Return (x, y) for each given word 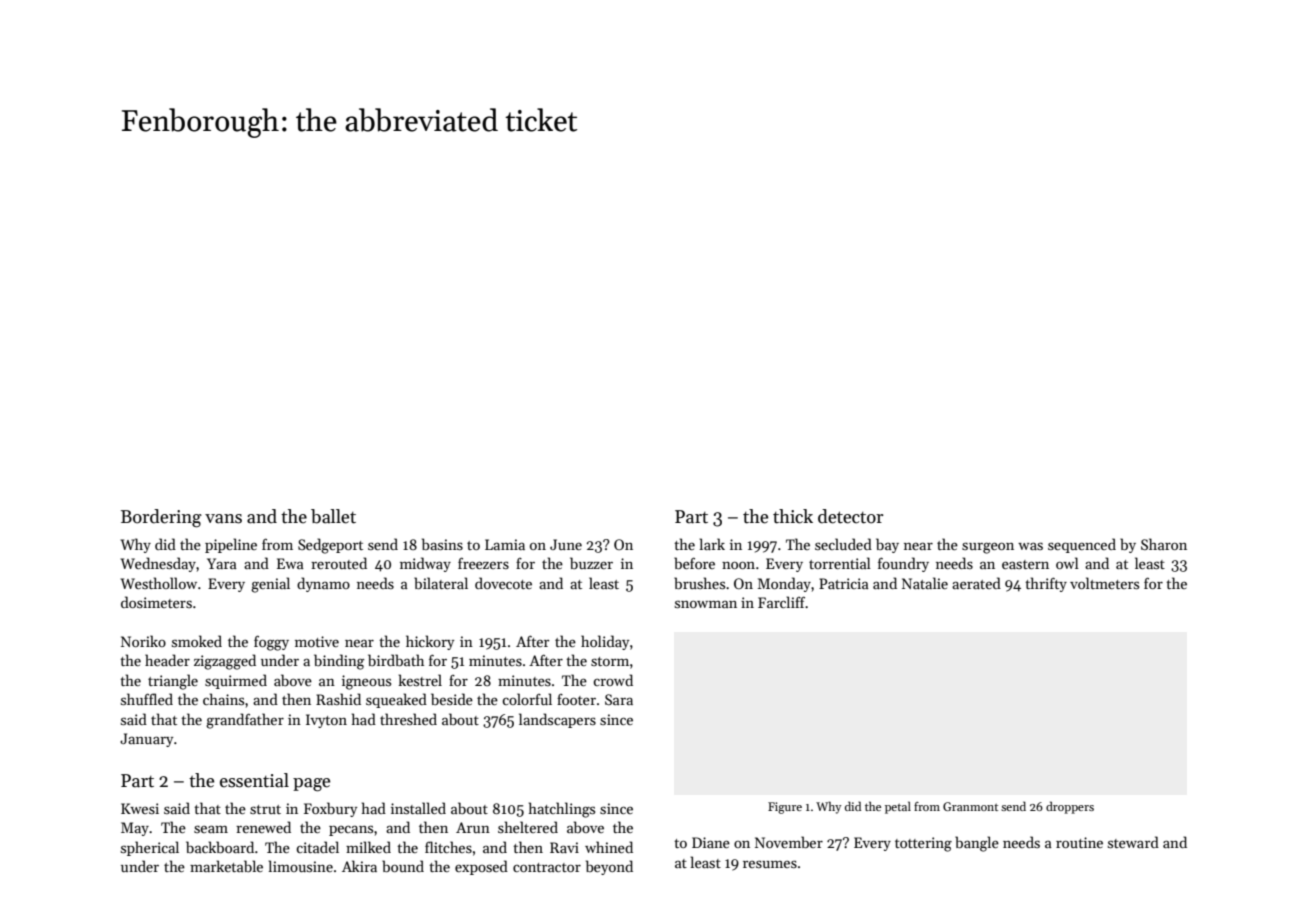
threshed (408, 719)
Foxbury (330, 809)
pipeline (231, 545)
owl (1067, 563)
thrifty (1046, 584)
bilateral (441, 583)
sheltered (528, 827)
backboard (220, 847)
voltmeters (1104, 583)
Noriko (143, 641)
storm (610, 661)
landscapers (557, 720)
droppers (1070, 807)
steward (1133, 842)
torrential (840, 563)
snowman (706, 604)
